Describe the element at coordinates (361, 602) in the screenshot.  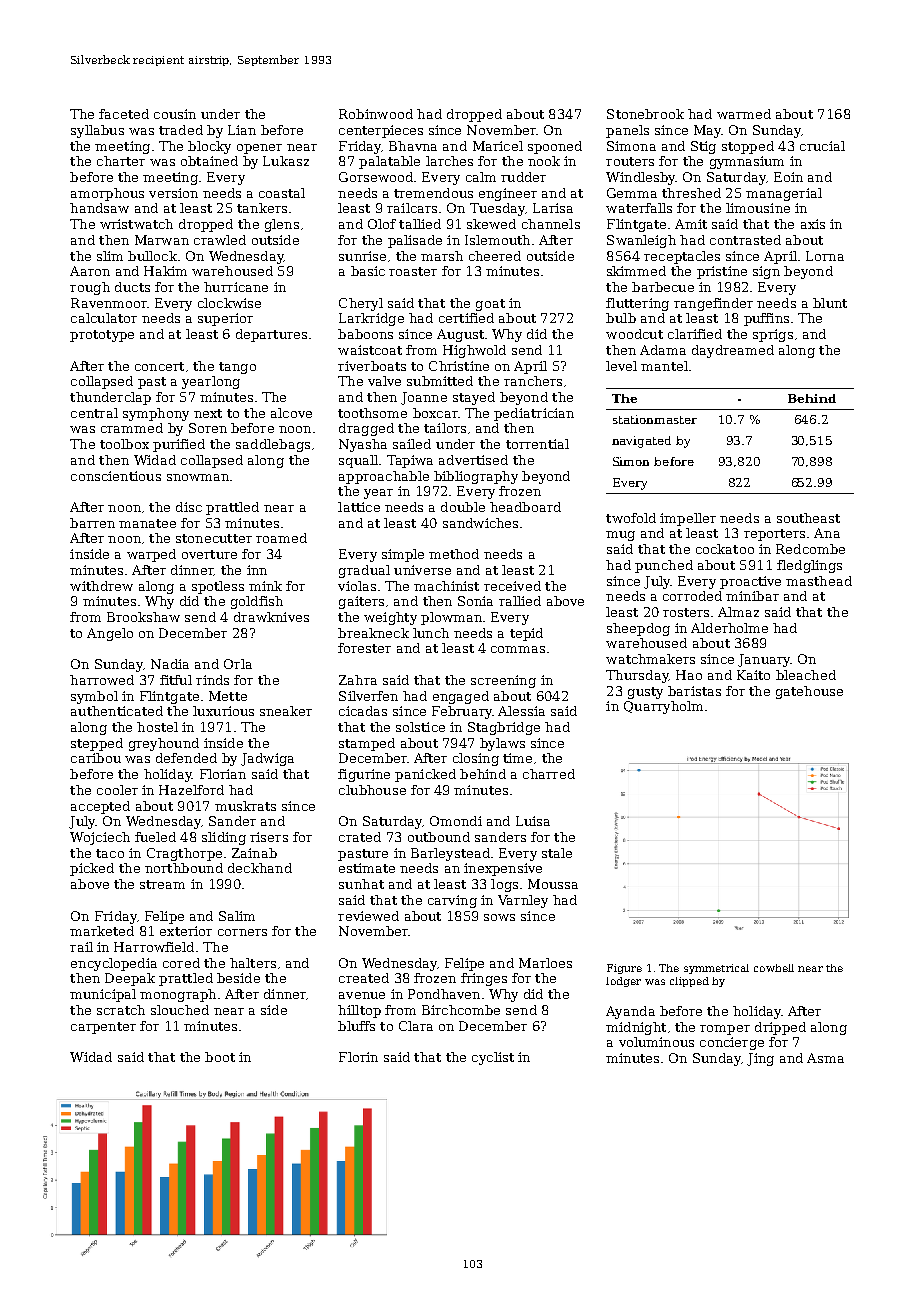
I see `gaiters` at that location.
